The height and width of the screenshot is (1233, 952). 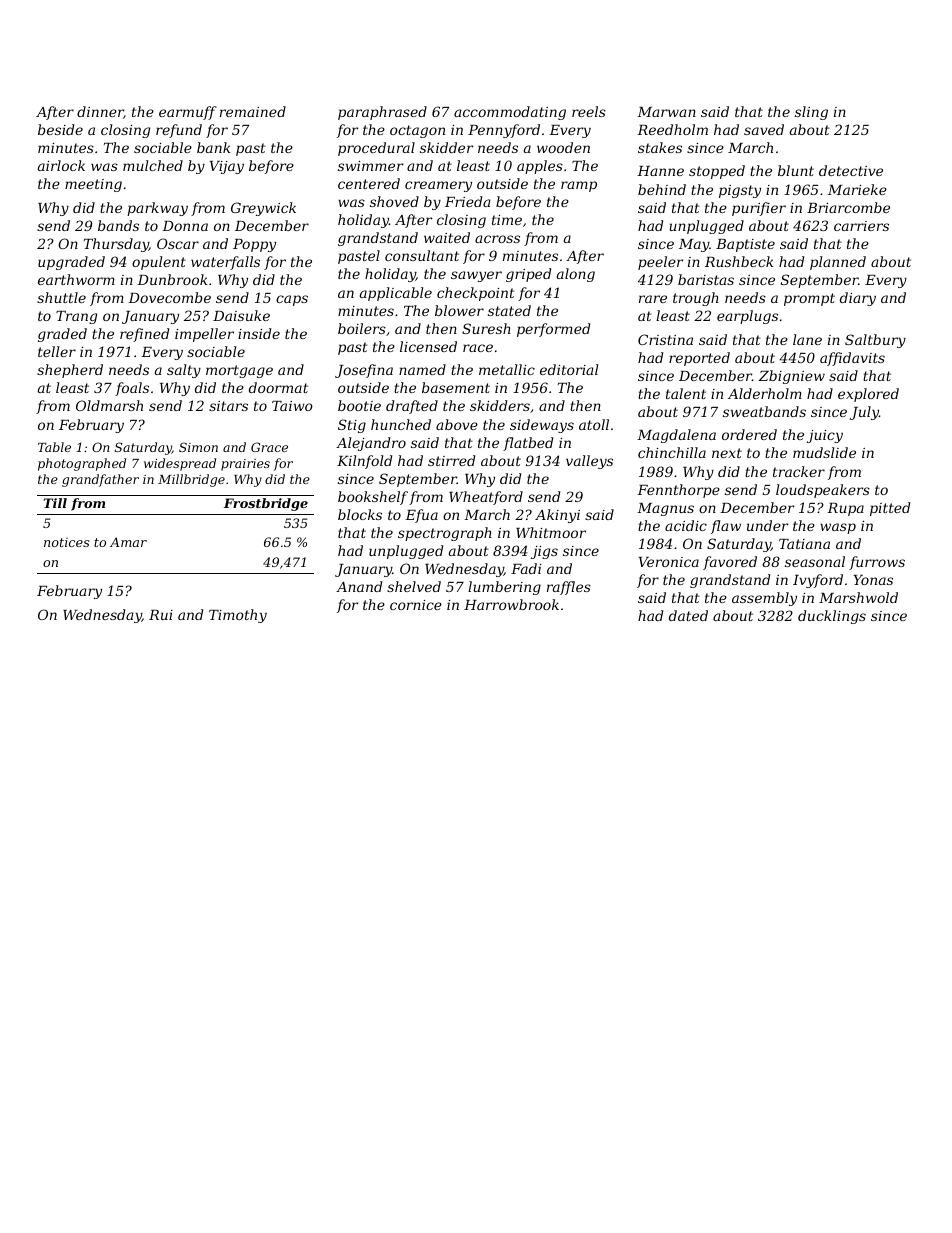 I want to click on across, so click(x=497, y=239).
